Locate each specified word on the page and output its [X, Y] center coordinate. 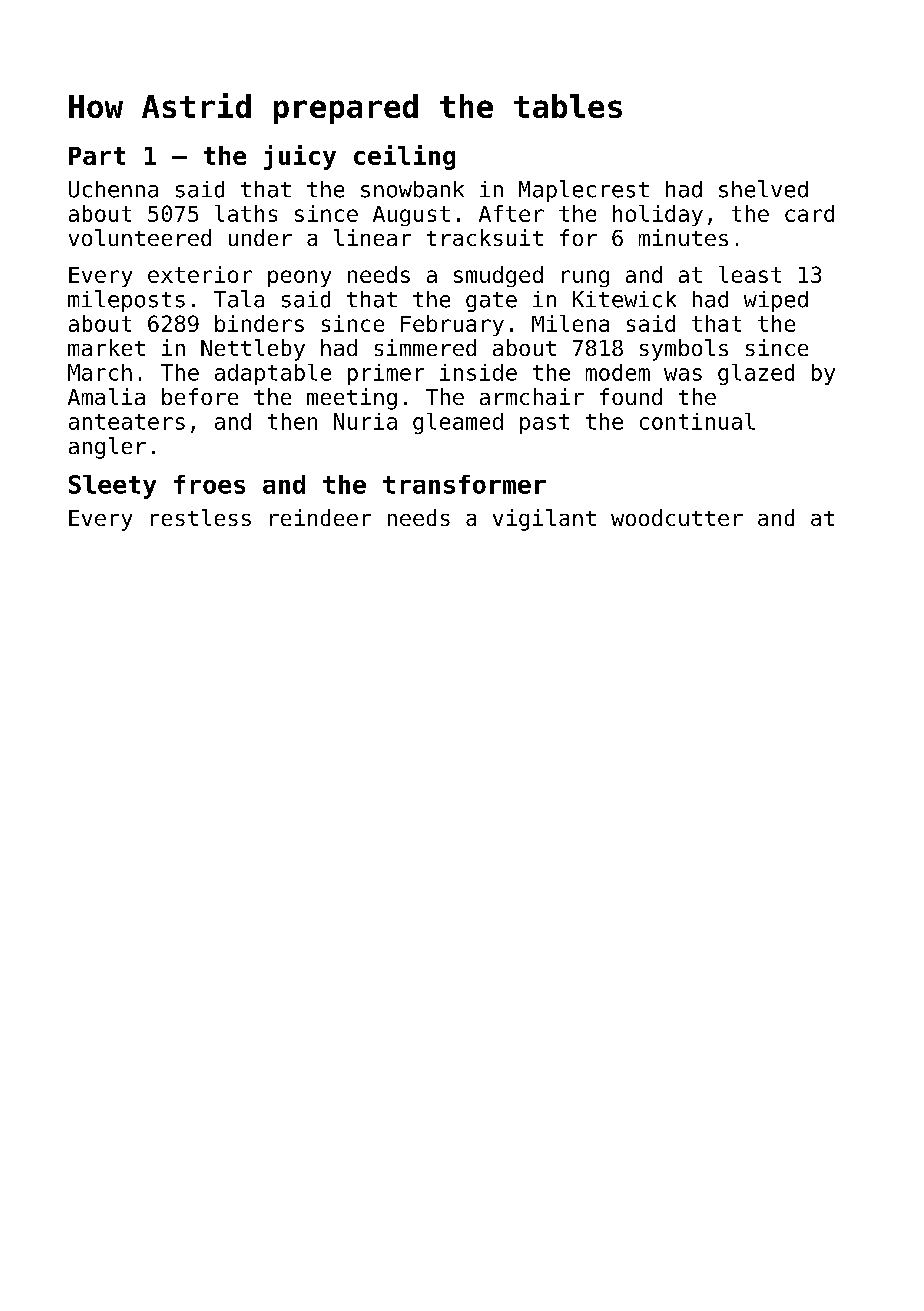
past [544, 424]
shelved [763, 189]
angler [107, 448]
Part [97, 156]
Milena [570, 323]
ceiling [404, 157]
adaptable [273, 374]
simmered [425, 347]
